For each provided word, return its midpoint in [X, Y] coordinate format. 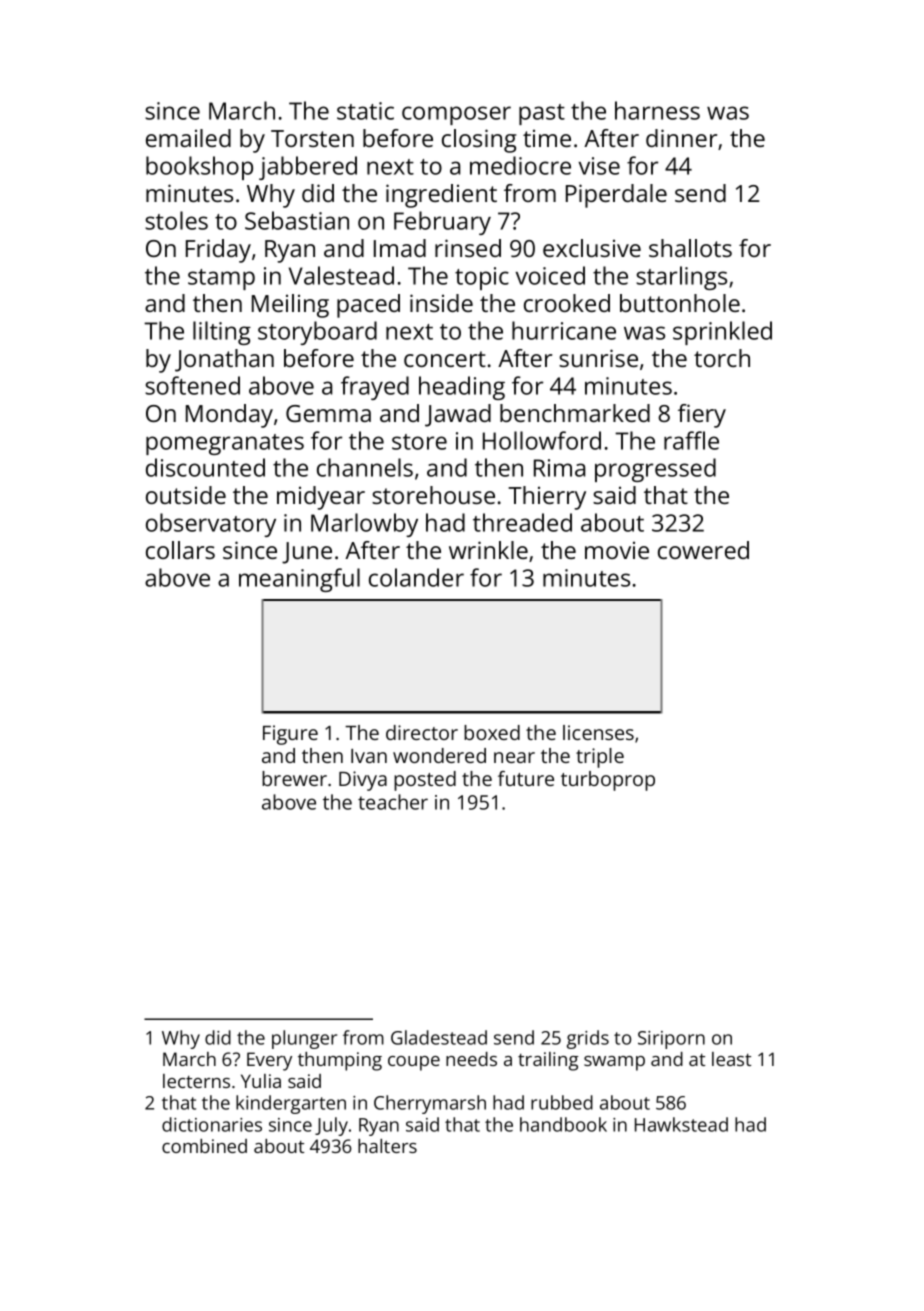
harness [657, 110]
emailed [188, 138]
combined [204, 1146]
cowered [703, 550]
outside [186, 495]
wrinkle [488, 550]
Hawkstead [681, 1124]
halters [387, 1146]
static [365, 111]
